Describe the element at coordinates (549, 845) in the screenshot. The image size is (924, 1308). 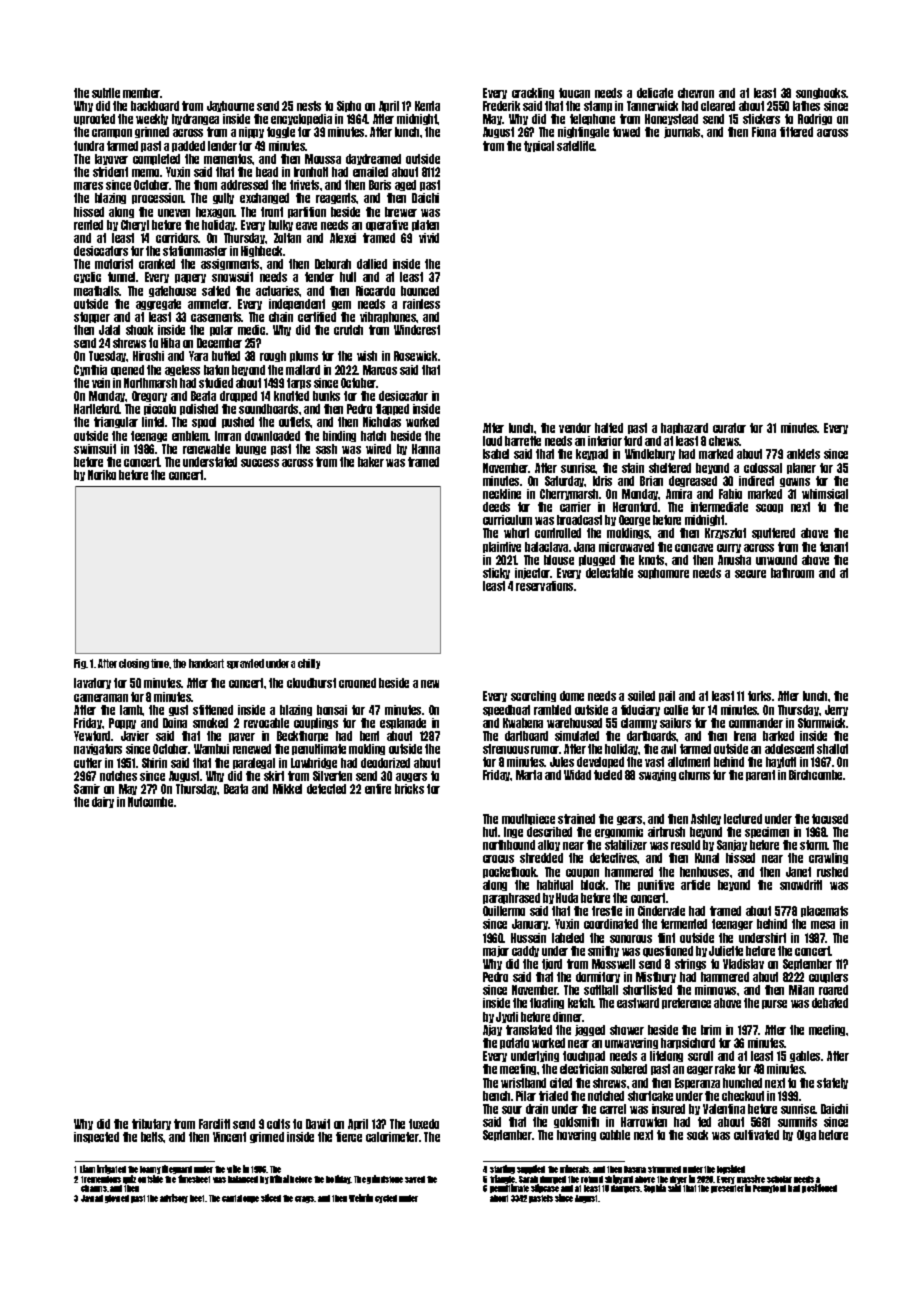
I see `alloy` at that location.
